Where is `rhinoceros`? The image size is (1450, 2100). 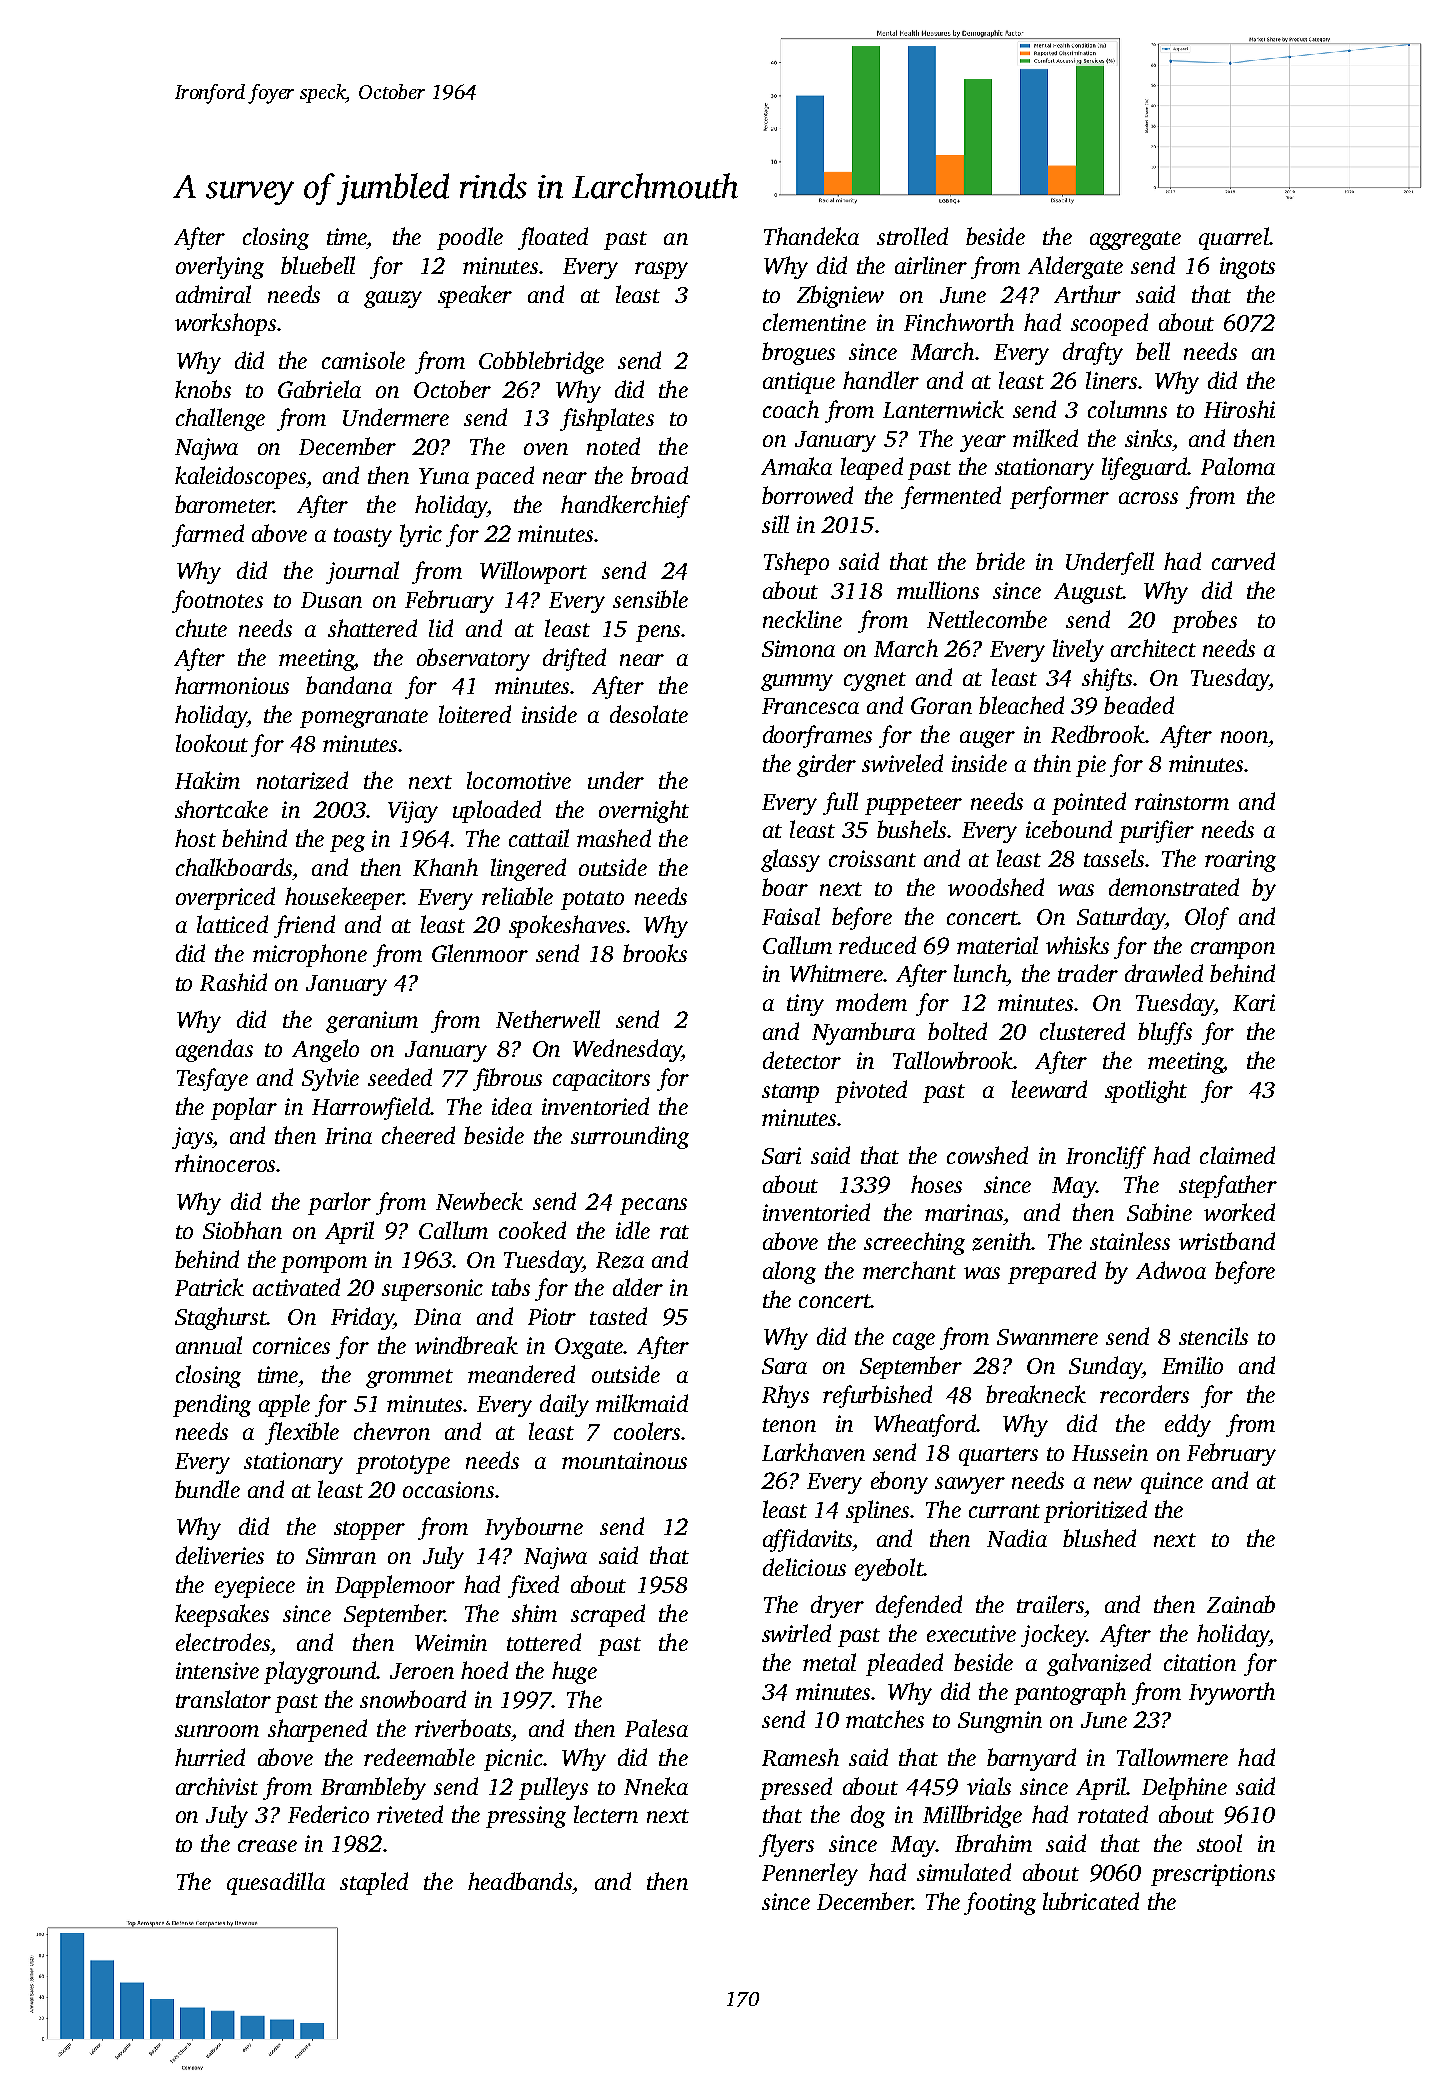
rhinoceros is located at coordinates (225, 1163).
